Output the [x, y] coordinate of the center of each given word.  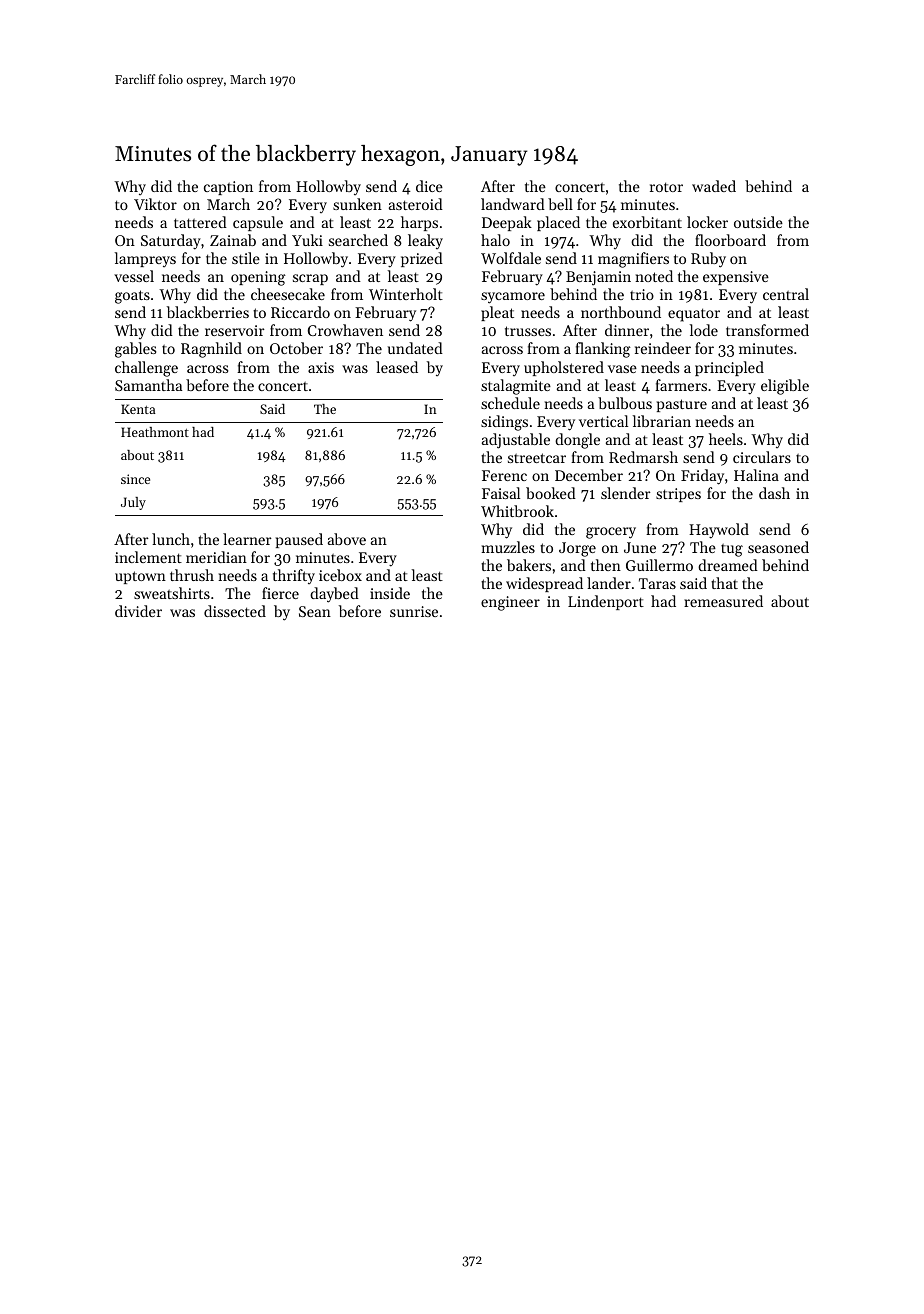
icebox [340, 575]
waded [714, 186]
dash [774, 493]
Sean [315, 611]
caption [228, 188]
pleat [497, 313]
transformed [767, 330]
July [133, 503]
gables [135, 350]
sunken [357, 204]
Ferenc [504, 475]
